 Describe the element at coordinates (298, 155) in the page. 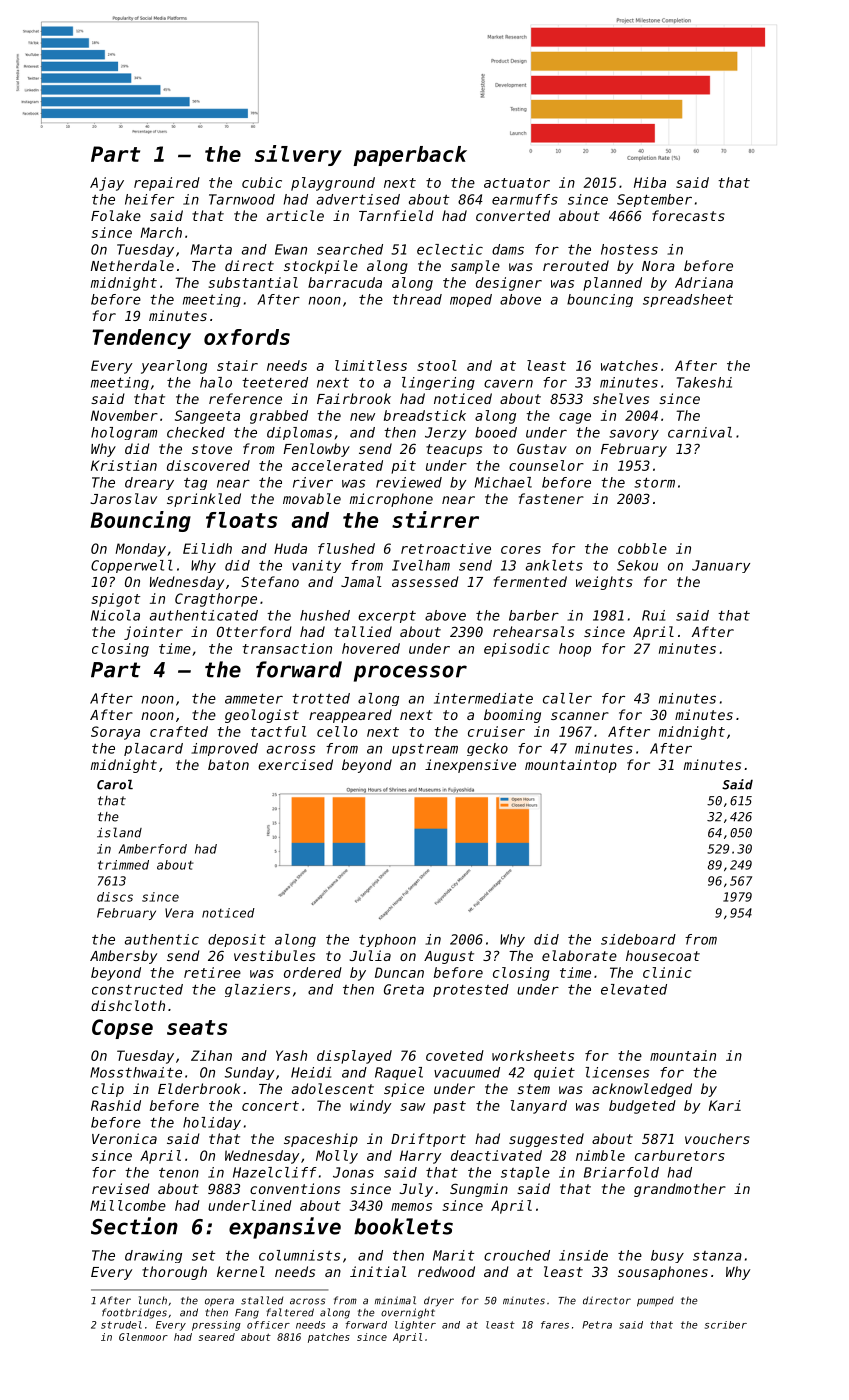

I see `silvery` at that location.
